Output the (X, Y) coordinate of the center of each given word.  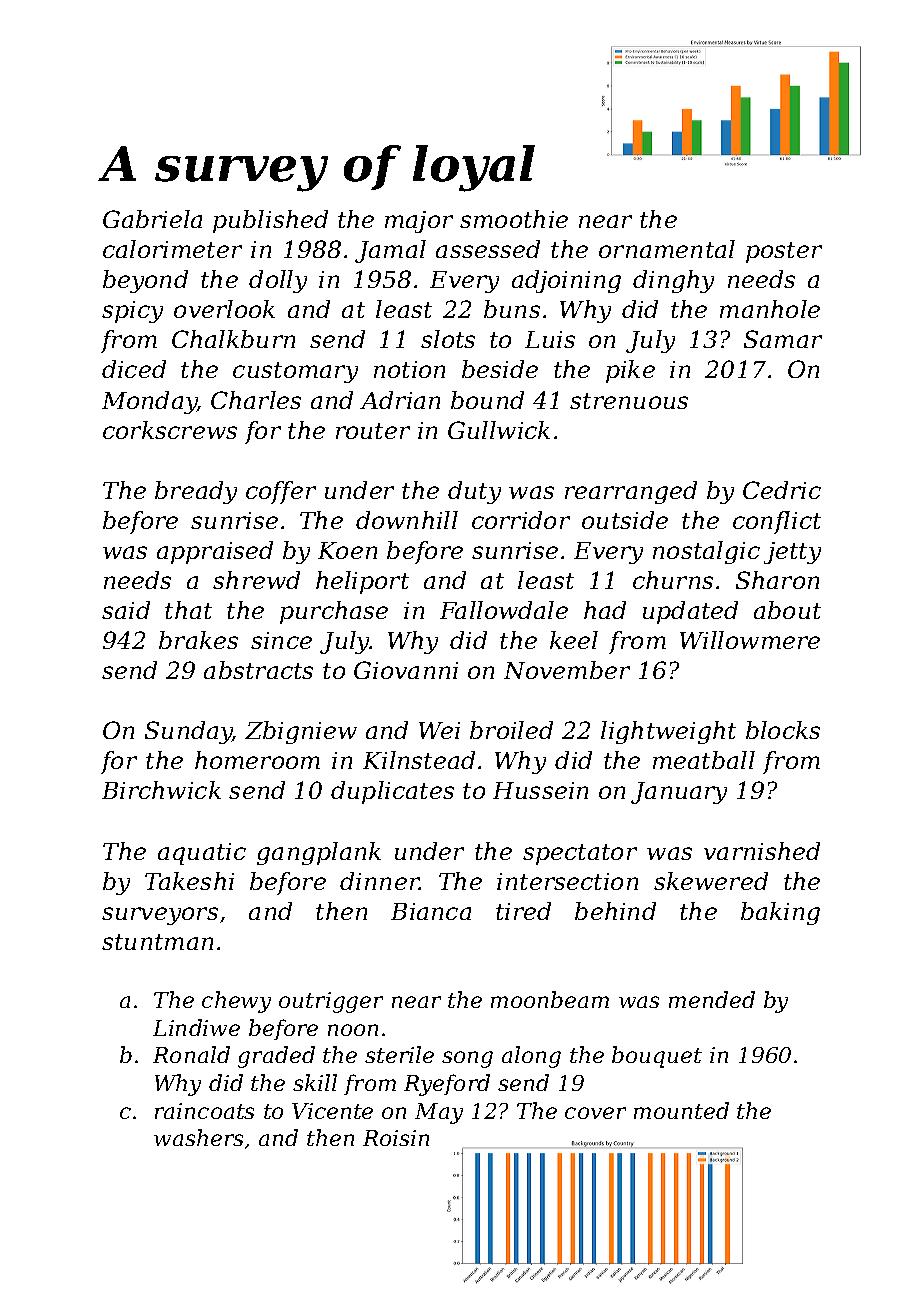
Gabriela (152, 219)
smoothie (514, 219)
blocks (783, 730)
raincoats (204, 1111)
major (419, 222)
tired (523, 911)
